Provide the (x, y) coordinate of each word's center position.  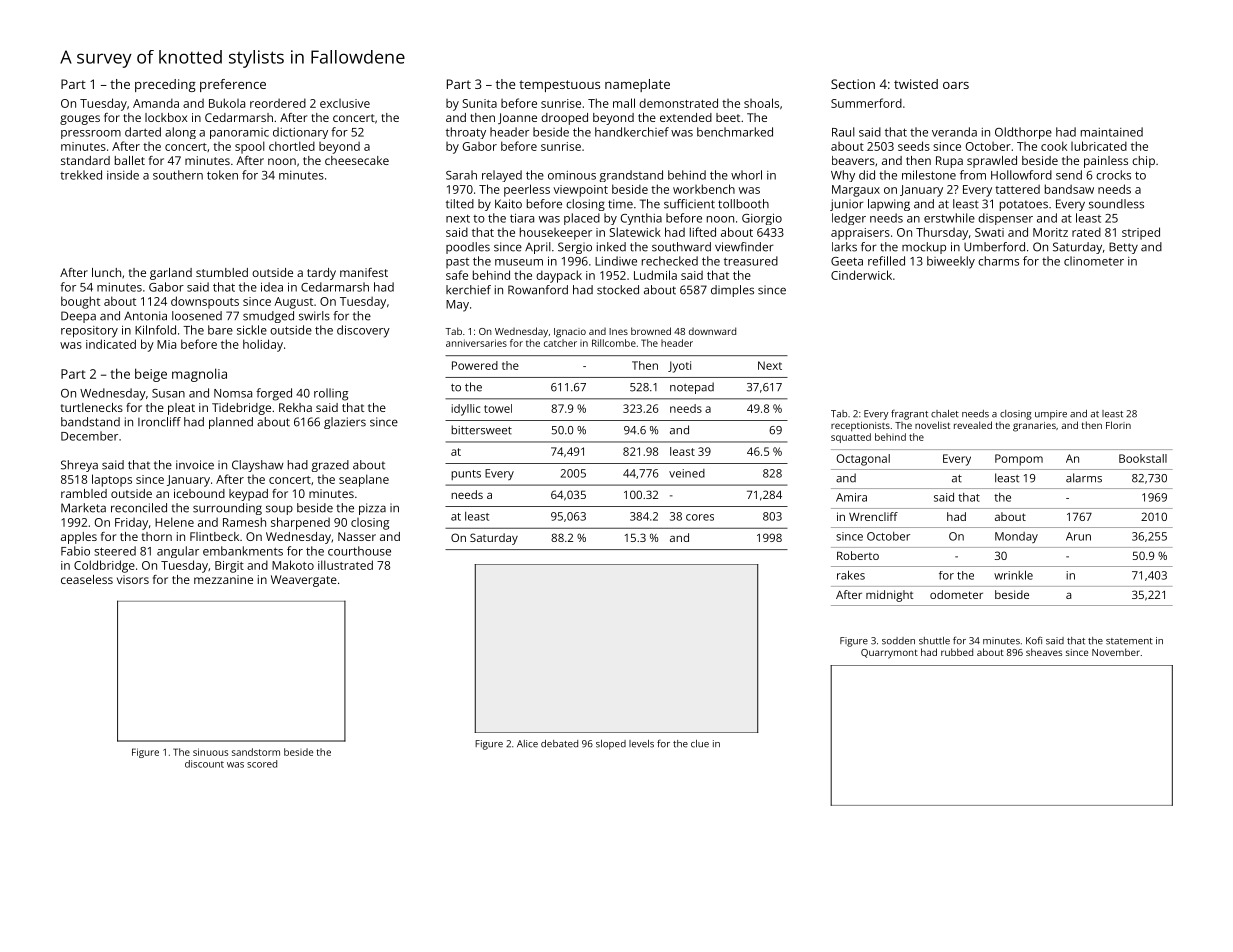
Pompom (1019, 460)
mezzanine (223, 579)
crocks (1113, 175)
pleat (181, 409)
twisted (916, 84)
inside (123, 175)
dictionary (300, 133)
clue (700, 744)
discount (204, 764)
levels (641, 744)
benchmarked (735, 132)
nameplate (637, 85)
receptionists (860, 426)
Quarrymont (889, 654)
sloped (611, 745)
